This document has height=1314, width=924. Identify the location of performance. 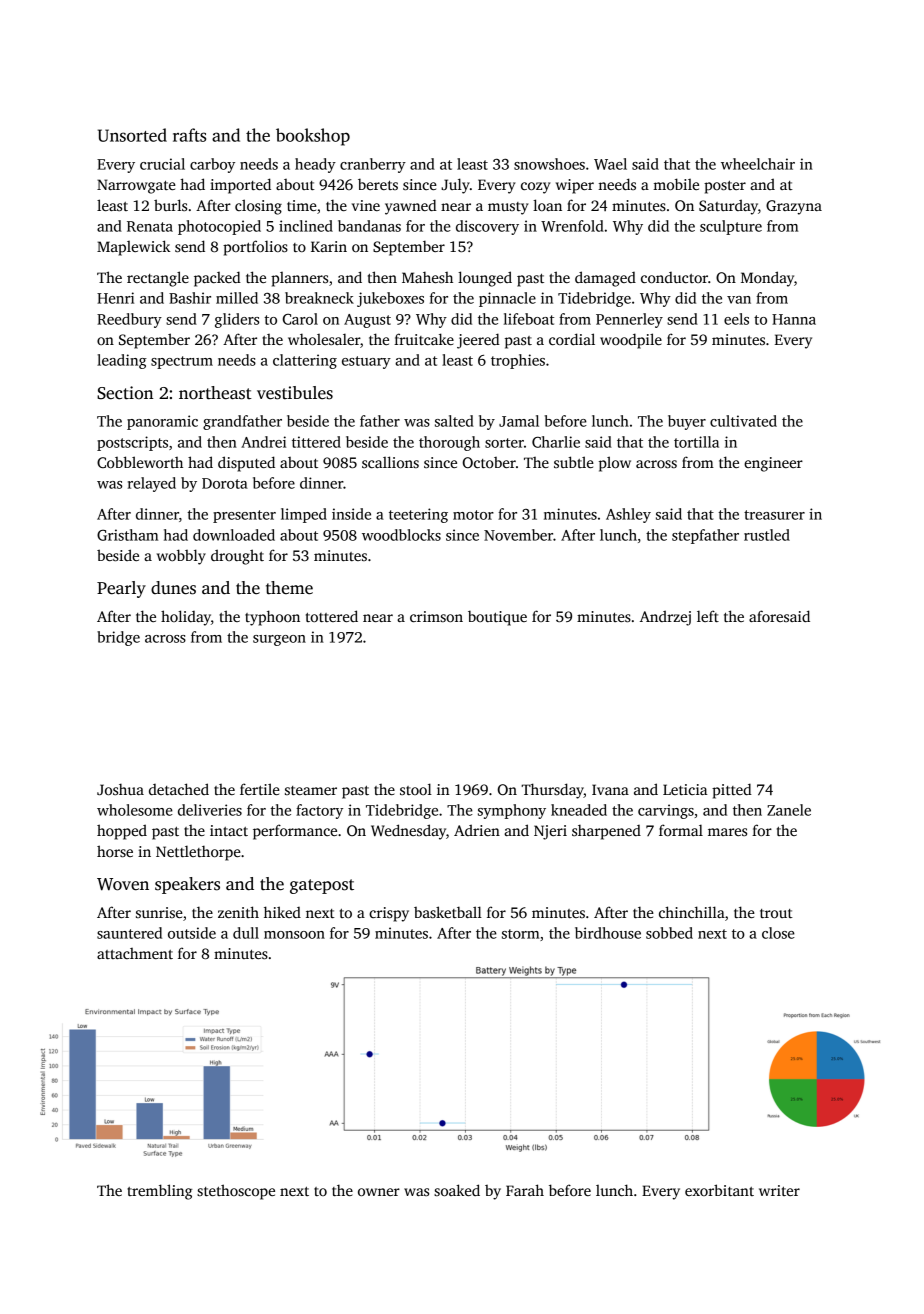
(295, 832).
